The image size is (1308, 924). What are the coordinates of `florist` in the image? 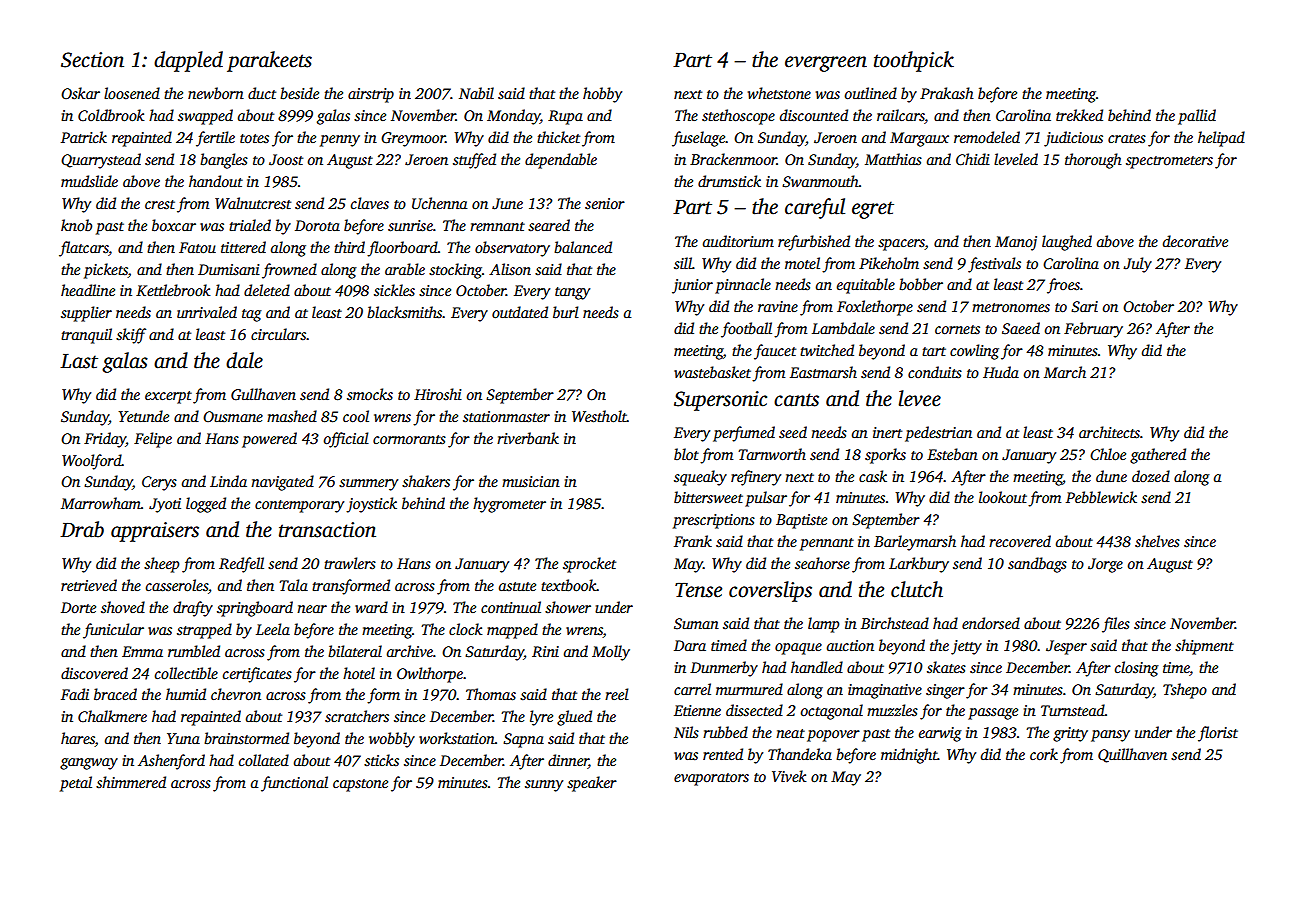 It's located at (1218, 734).
